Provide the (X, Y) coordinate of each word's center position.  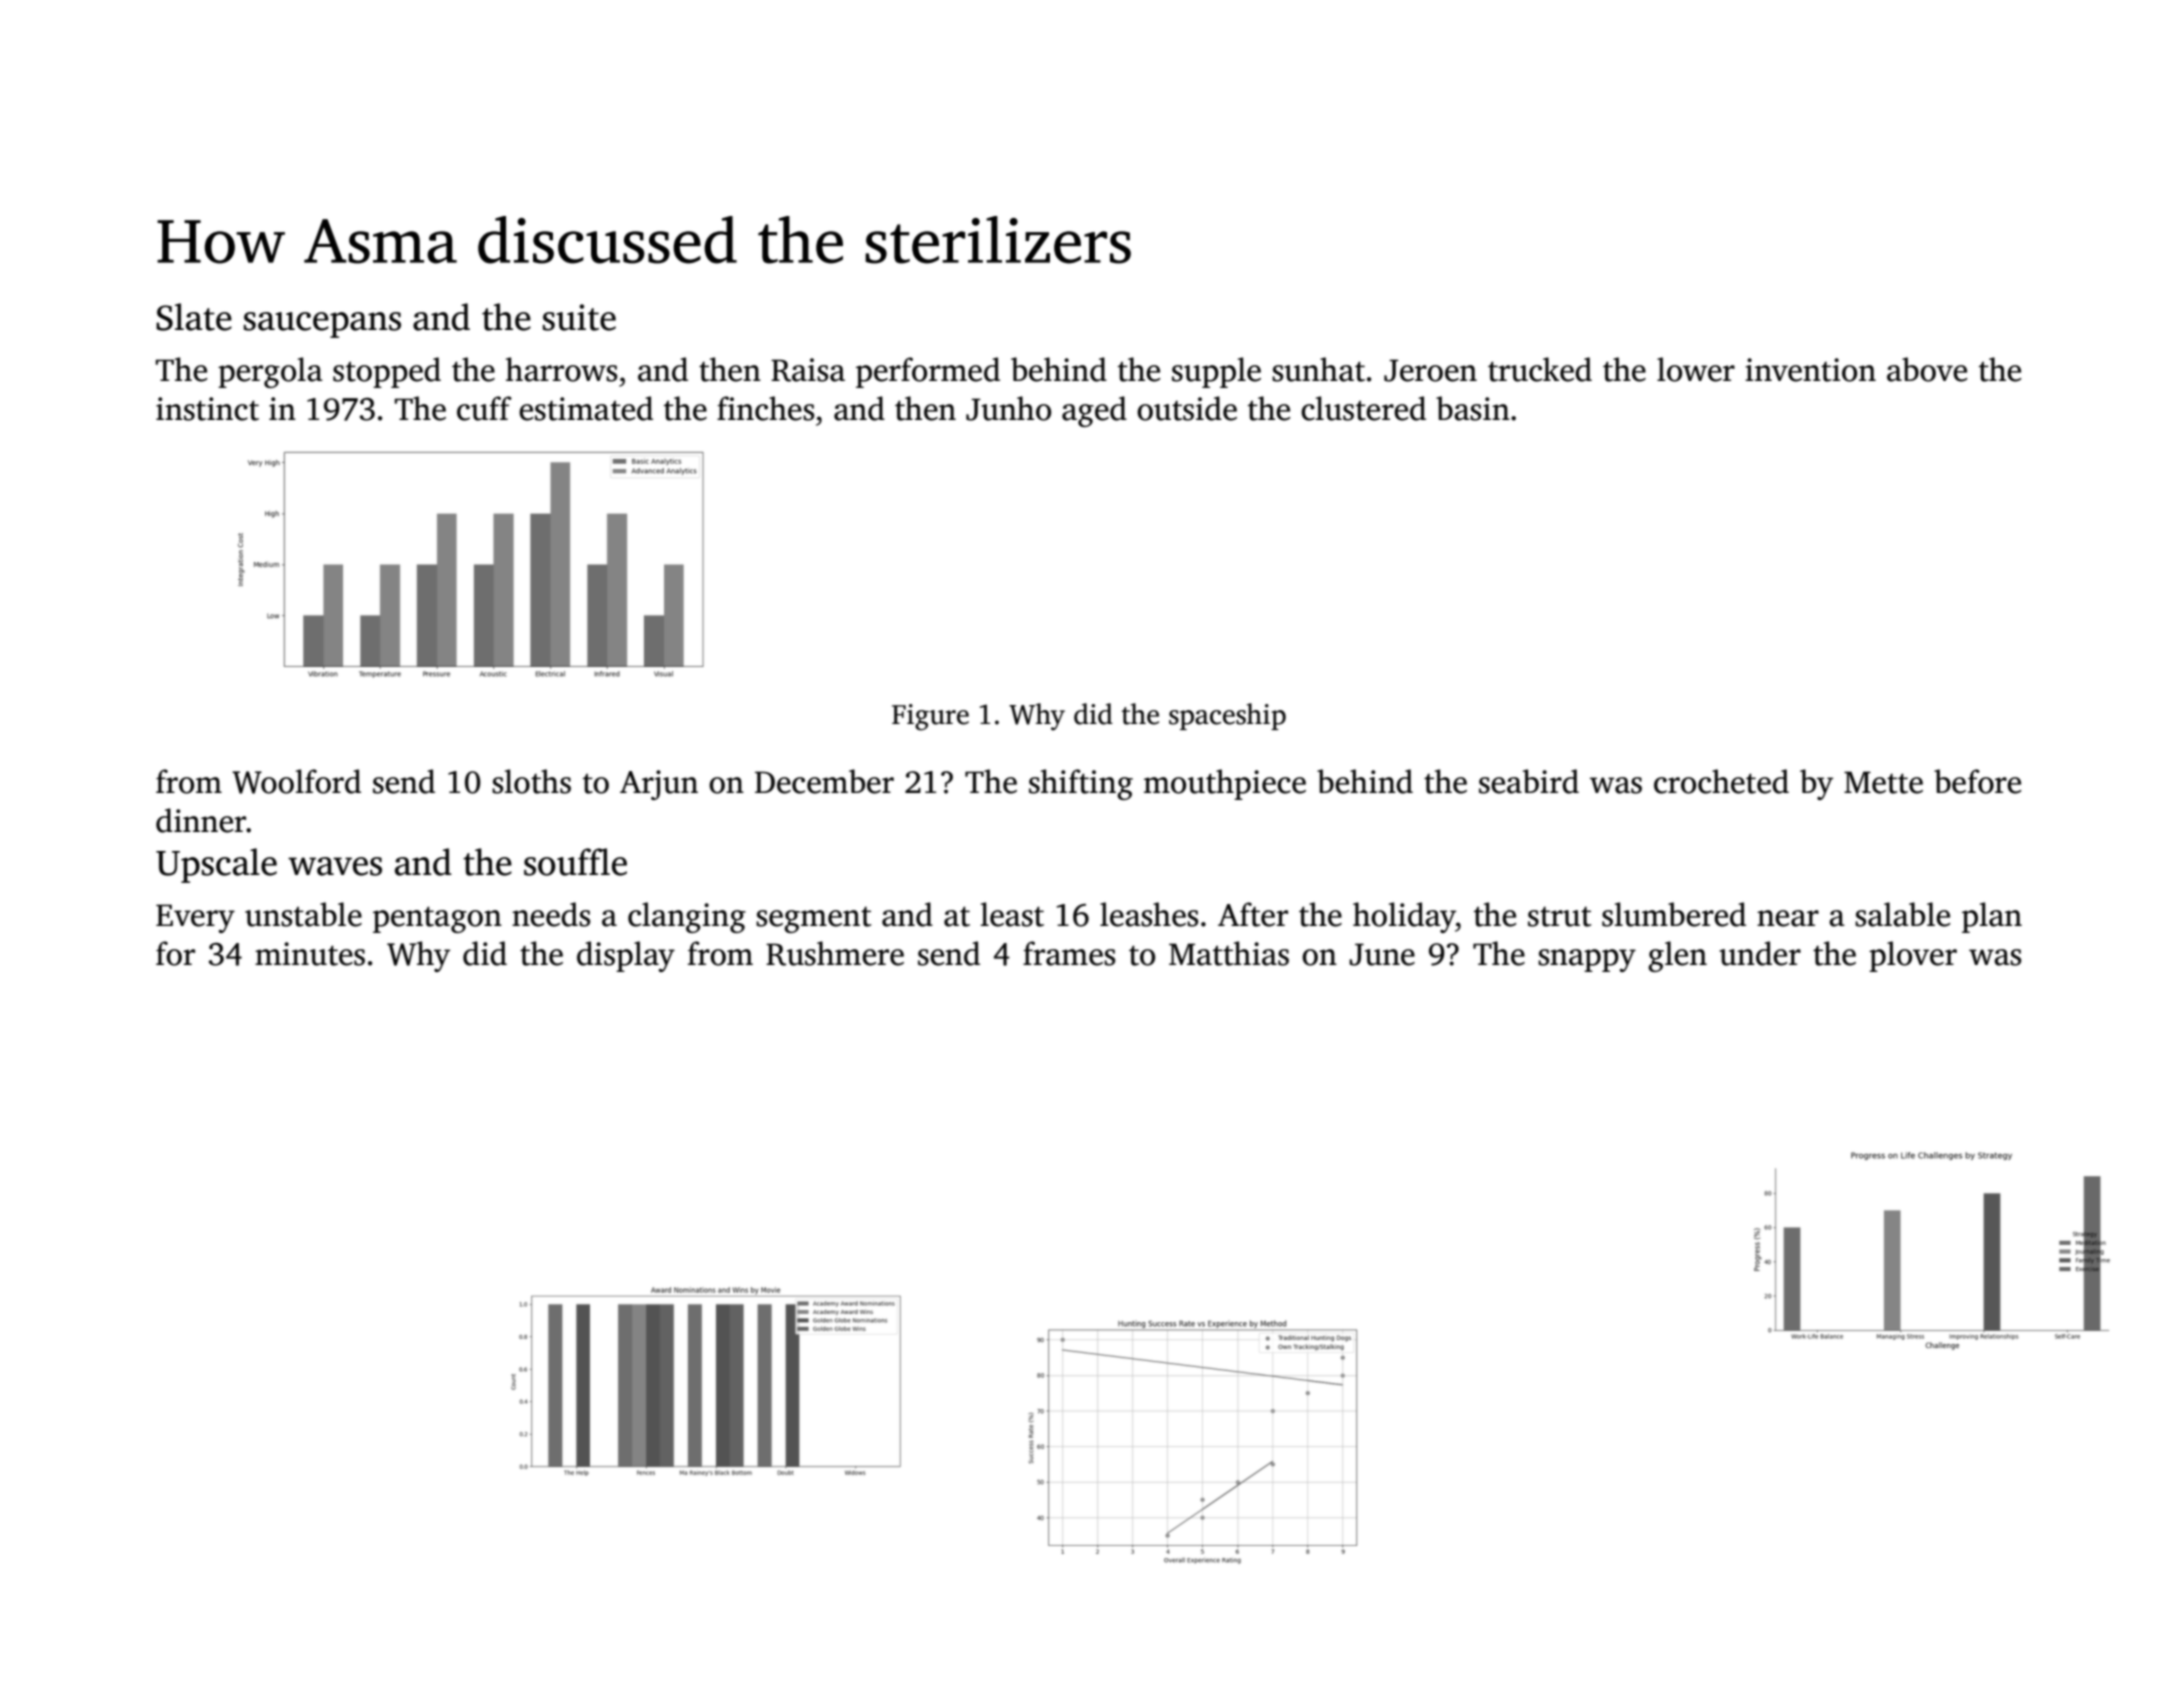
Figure (930, 717)
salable (1902, 914)
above (1927, 369)
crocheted (1721, 781)
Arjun (659, 785)
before (1977, 781)
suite (579, 317)
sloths (531, 781)
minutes (310, 954)
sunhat (1318, 369)
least (1012, 914)
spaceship (1227, 716)
